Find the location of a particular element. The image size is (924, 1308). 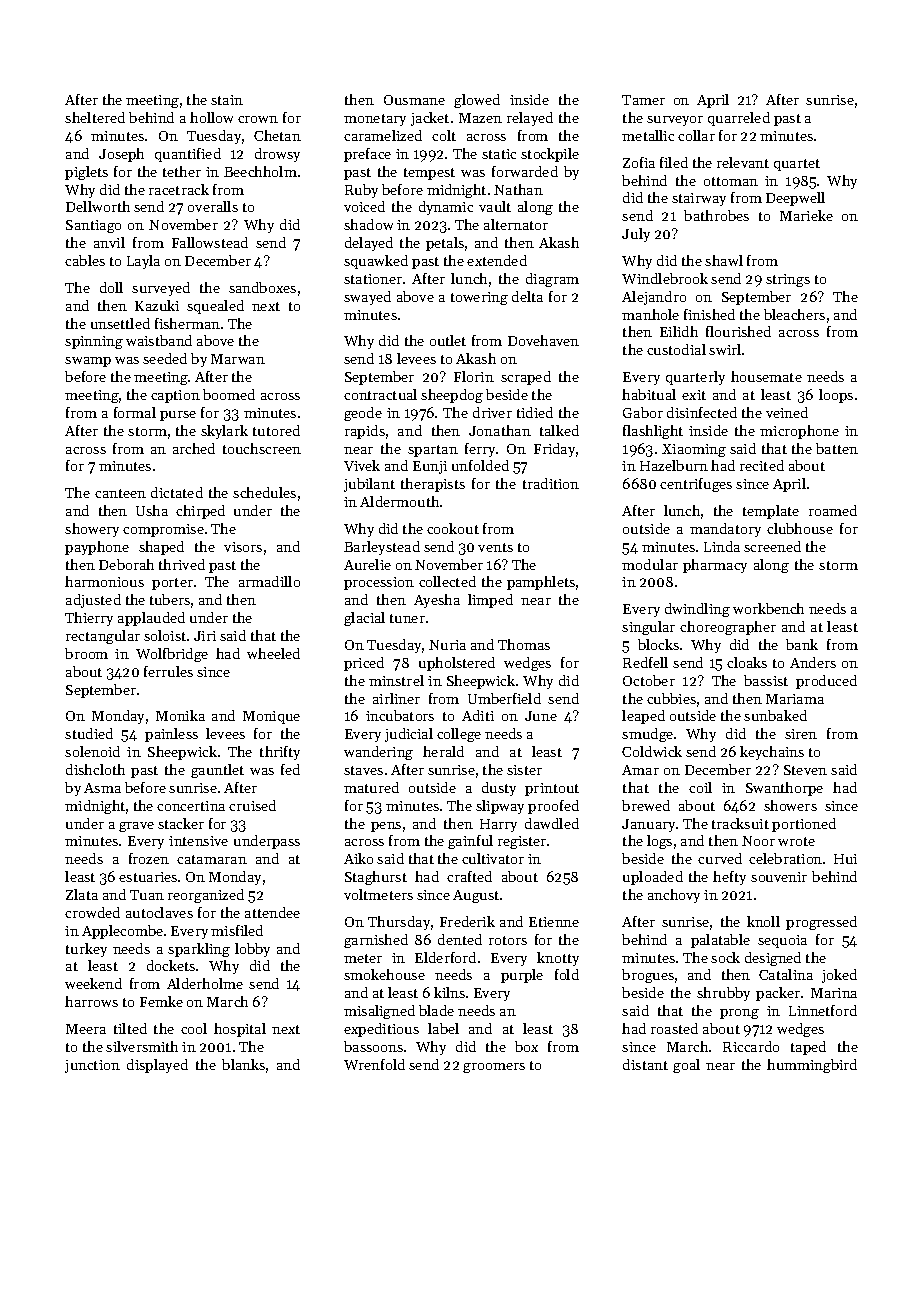

towering is located at coordinates (479, 298).
